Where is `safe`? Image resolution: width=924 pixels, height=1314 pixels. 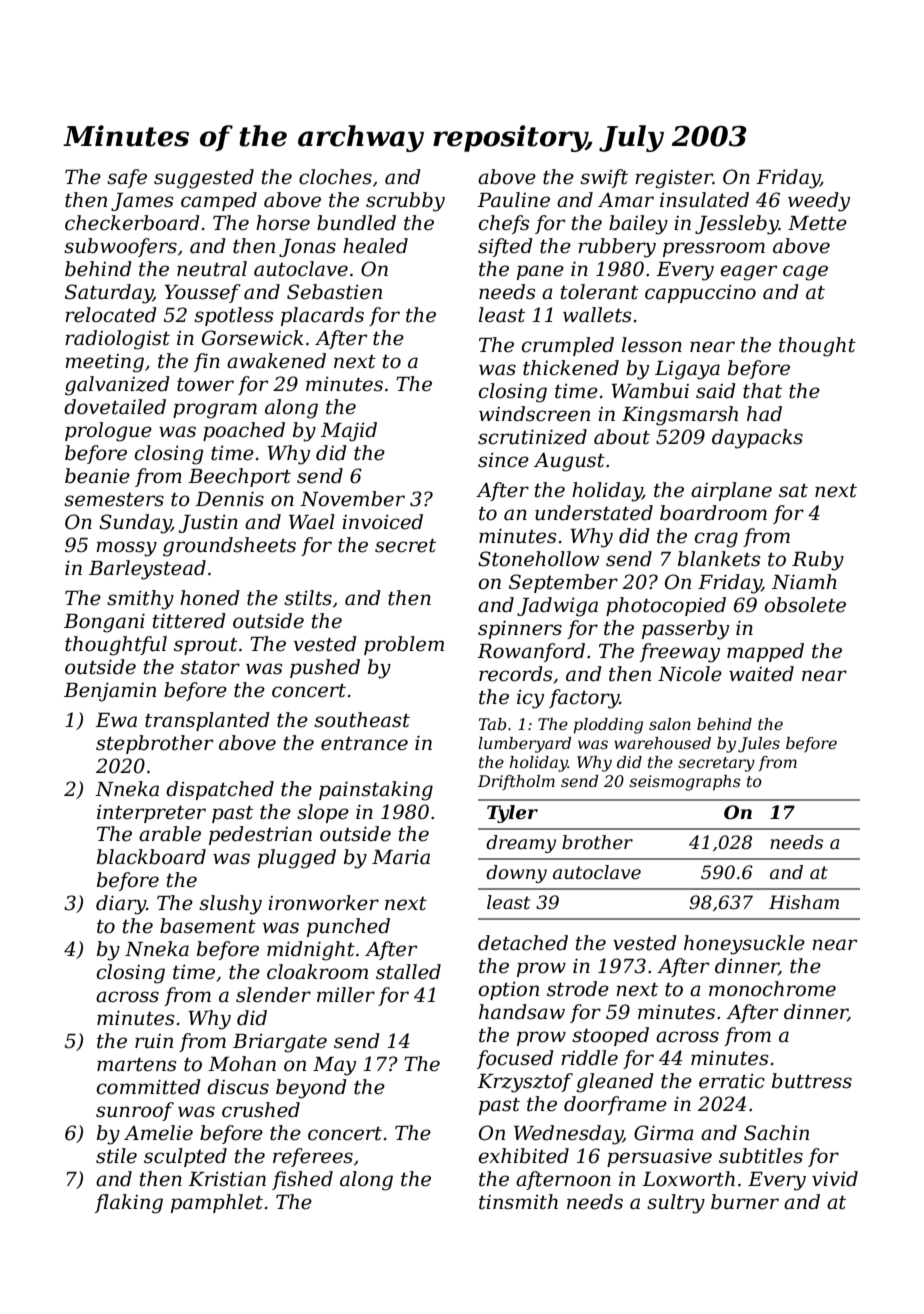
safe is located at coordinates (127, 178).
